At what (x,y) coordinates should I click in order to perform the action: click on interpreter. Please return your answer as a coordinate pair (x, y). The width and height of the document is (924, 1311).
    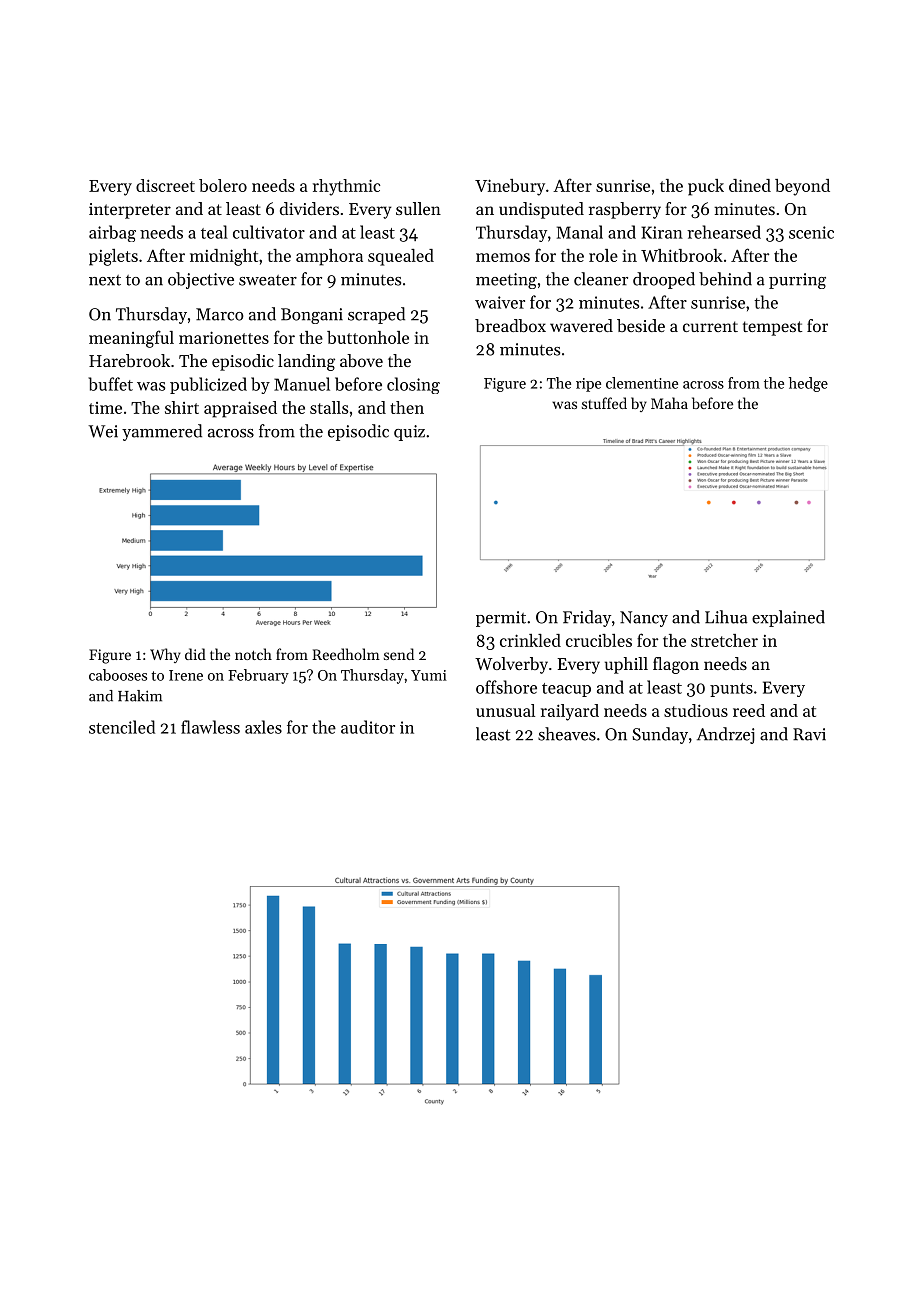
    Looking at the image, I should click on (130, 211).
